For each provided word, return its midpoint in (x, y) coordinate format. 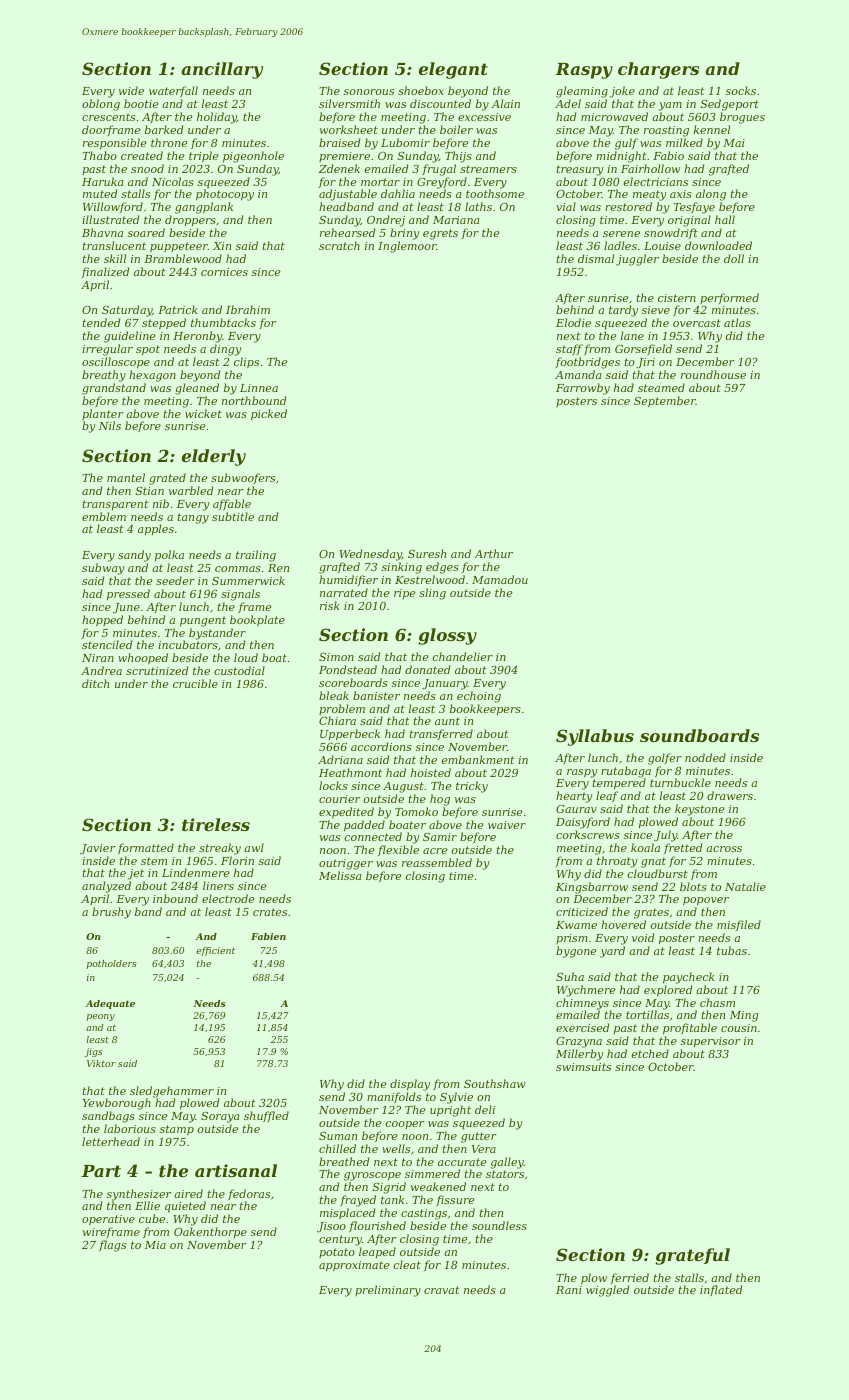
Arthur (493, 553)
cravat (441, 1290)
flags (112, 1246)
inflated (721, 1290)
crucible (195, 683)
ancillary (222, 70)
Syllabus (595, 737)
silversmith (349, 103)
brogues (742, 118)
